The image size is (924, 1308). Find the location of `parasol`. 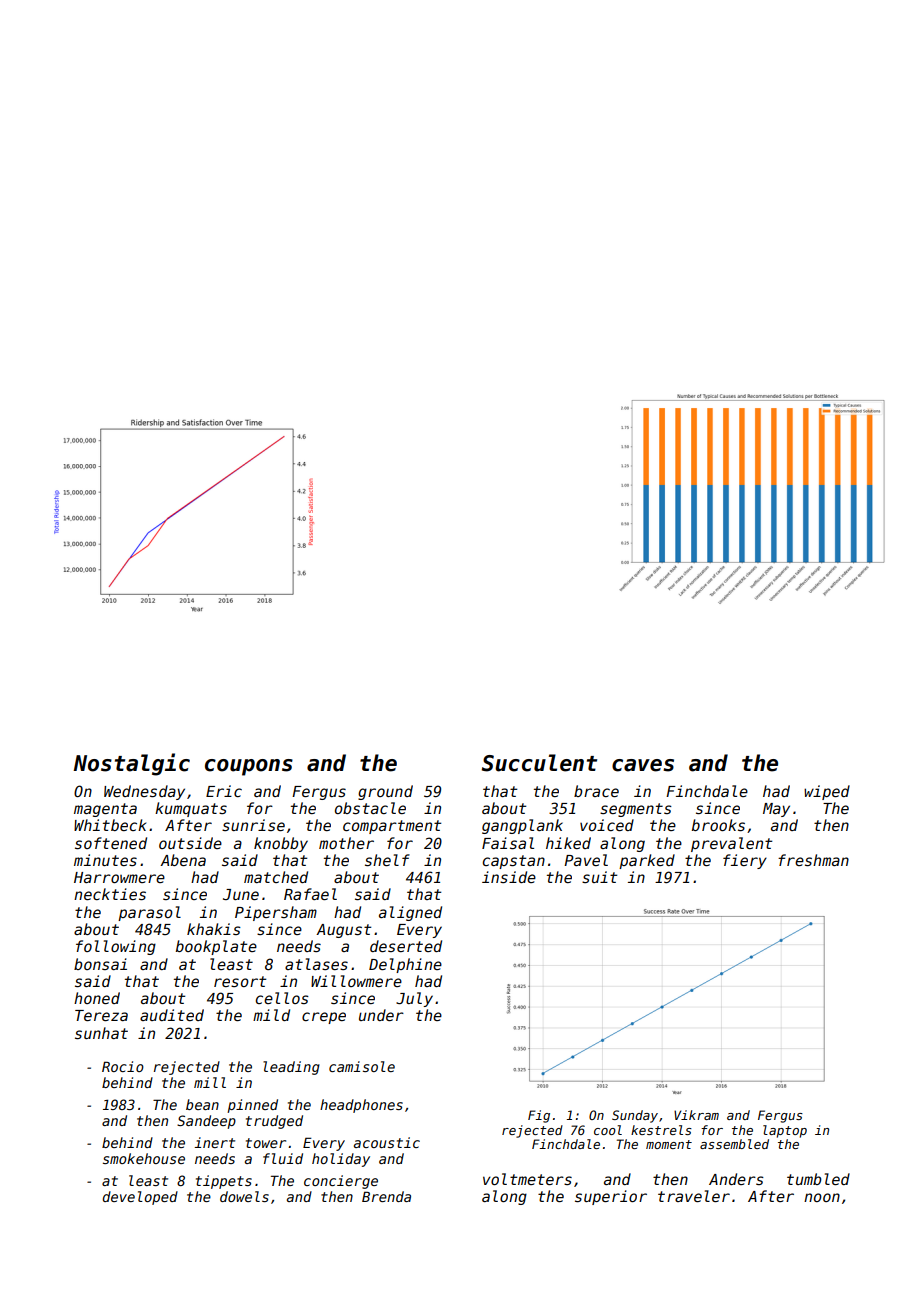

parasol is located at coordinates (149, 913).
